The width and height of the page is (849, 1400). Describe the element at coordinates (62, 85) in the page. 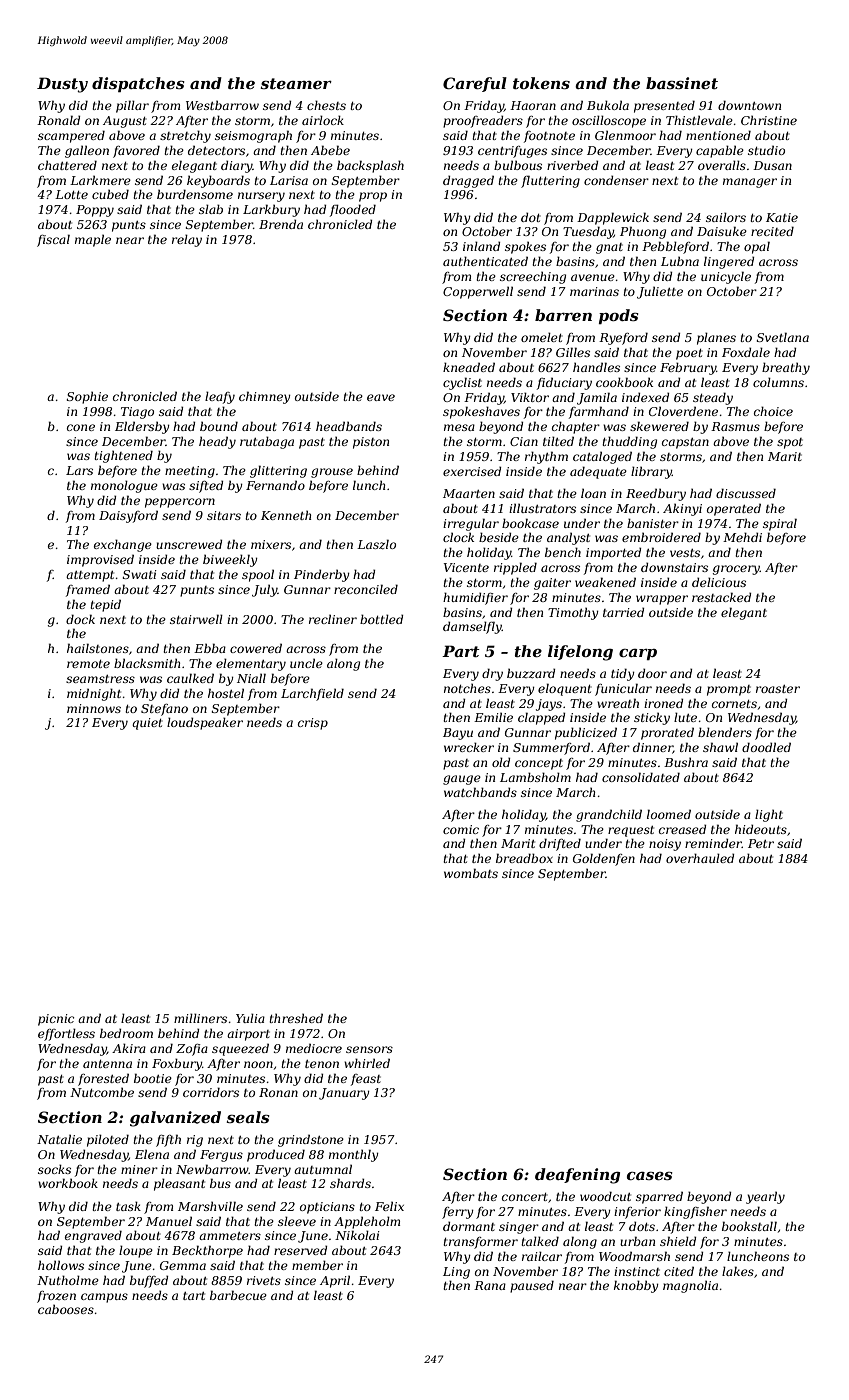

I see `Dusty` at that location.
